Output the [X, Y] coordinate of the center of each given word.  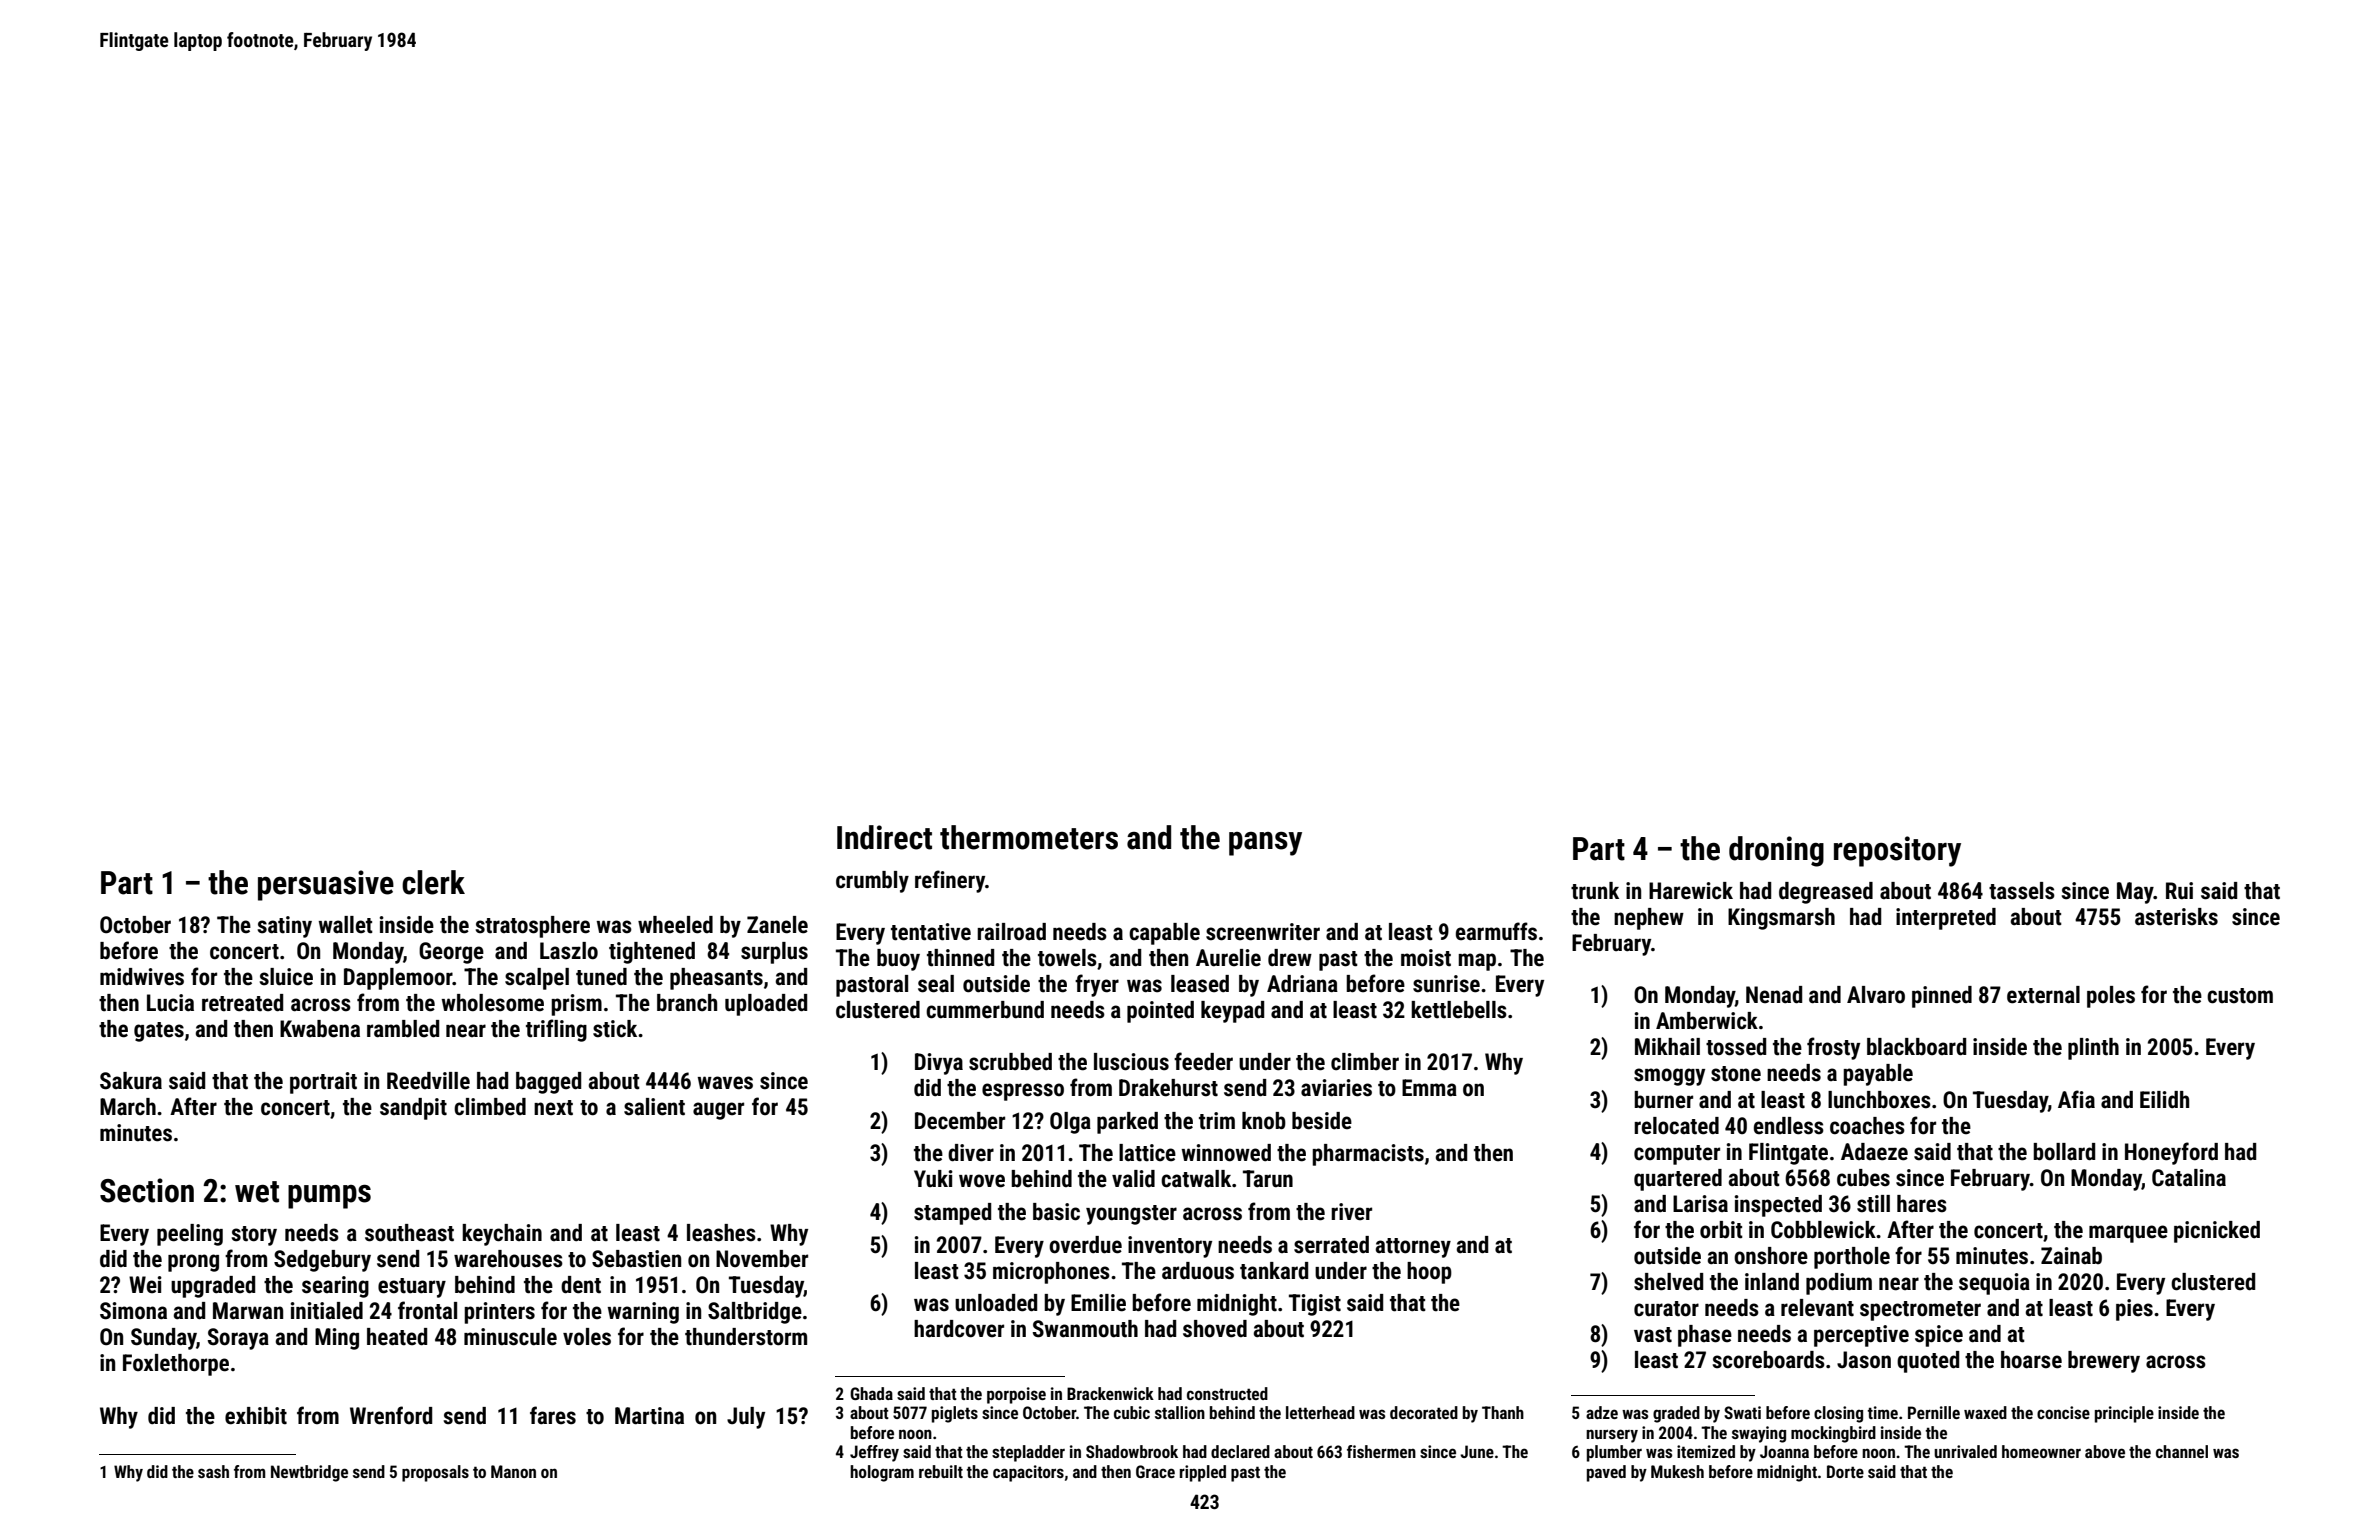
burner [1663, 1100]
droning [1776, 851]
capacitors [1028, 1473]
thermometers [1029, 837]
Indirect [884, 837]
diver [971, 1153]
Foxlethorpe [176, 1365]
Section [147, 1190]
